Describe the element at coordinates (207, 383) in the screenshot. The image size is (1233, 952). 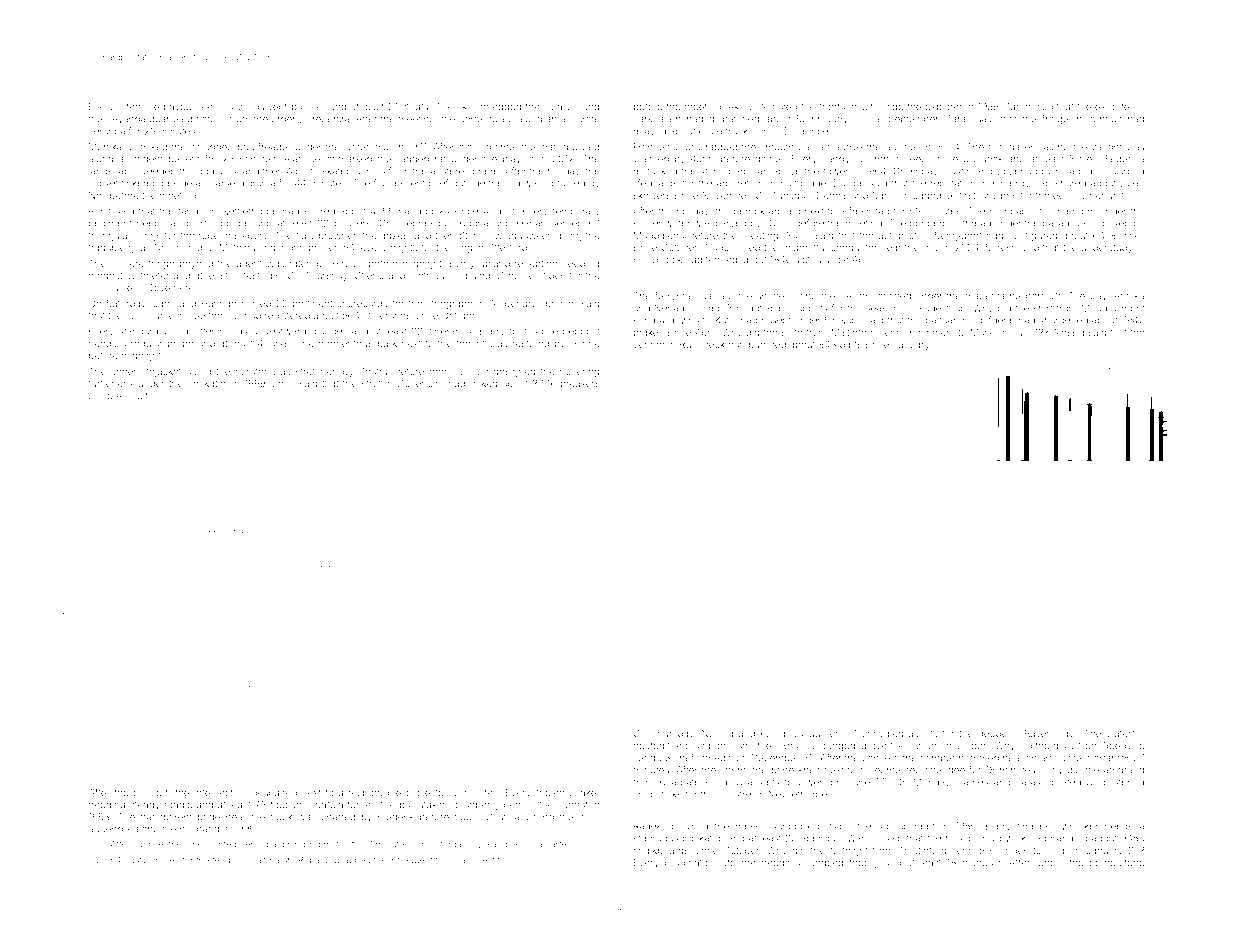
I see `cockatiel` at that location.
